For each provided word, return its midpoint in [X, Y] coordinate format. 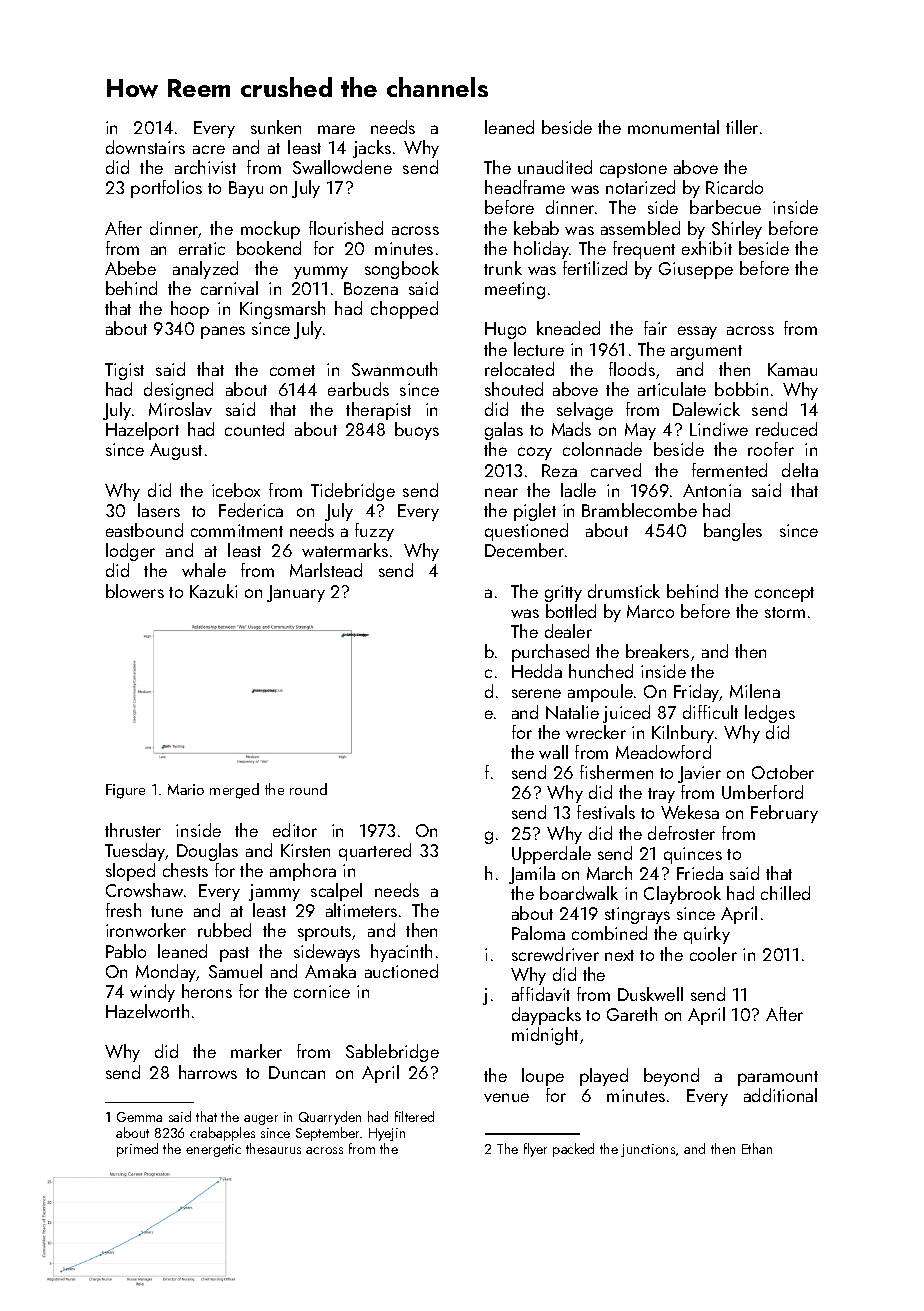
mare [336, 129]
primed [137, 1150]
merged [234, 791]
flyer [535, 1150]
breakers [657, 651]
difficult [710, 712]
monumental [673, 127]
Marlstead [326, 570]
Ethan [757, 1148]
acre [209, 149]
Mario [186, 789]
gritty [563, 593]
